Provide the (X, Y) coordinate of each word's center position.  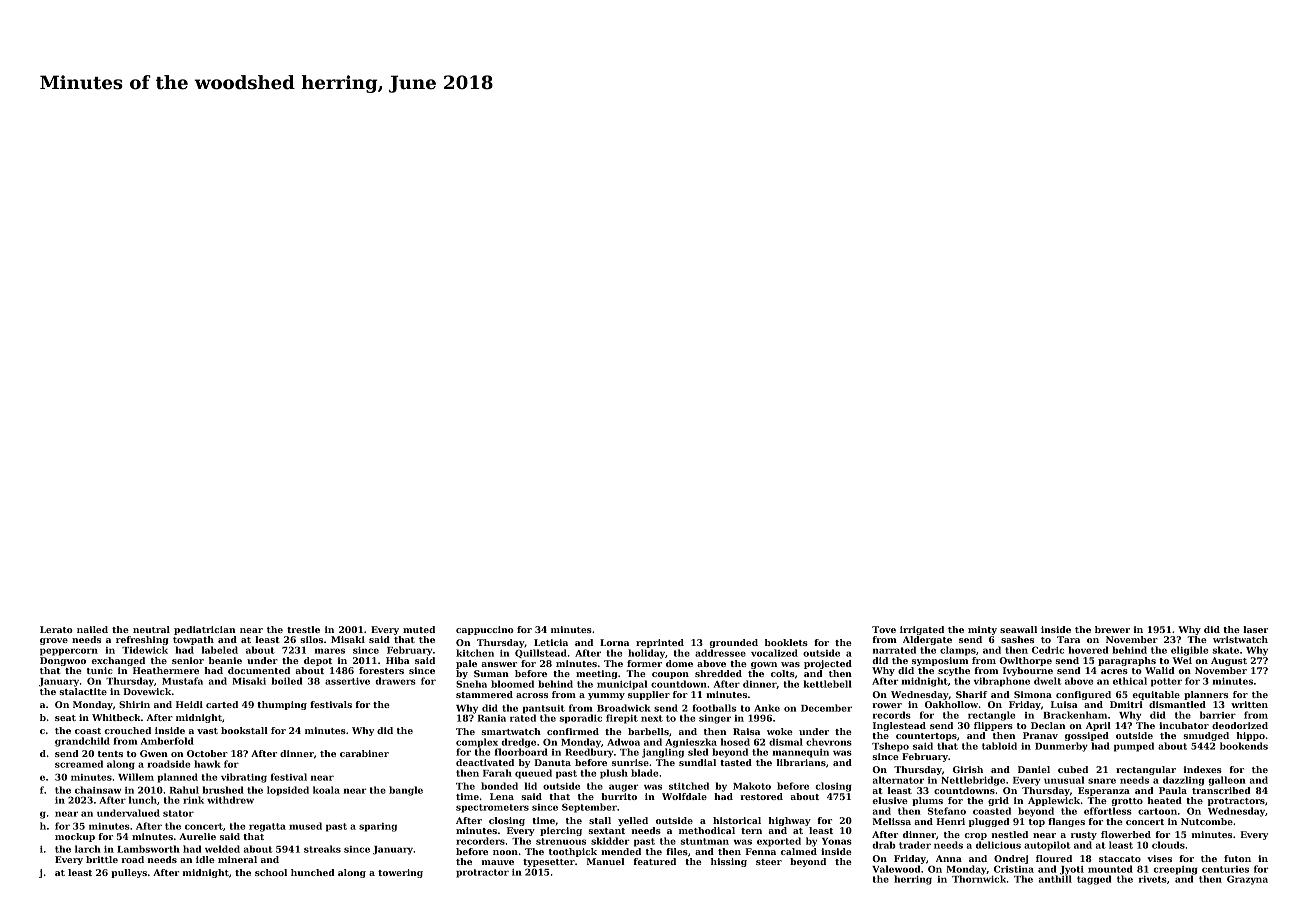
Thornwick (979, 879)
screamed (79, 764)
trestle (303, 629)
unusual (1064, 780)
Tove (884, 629)
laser (1255, 629)
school (271, 872)
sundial (697, 762)
